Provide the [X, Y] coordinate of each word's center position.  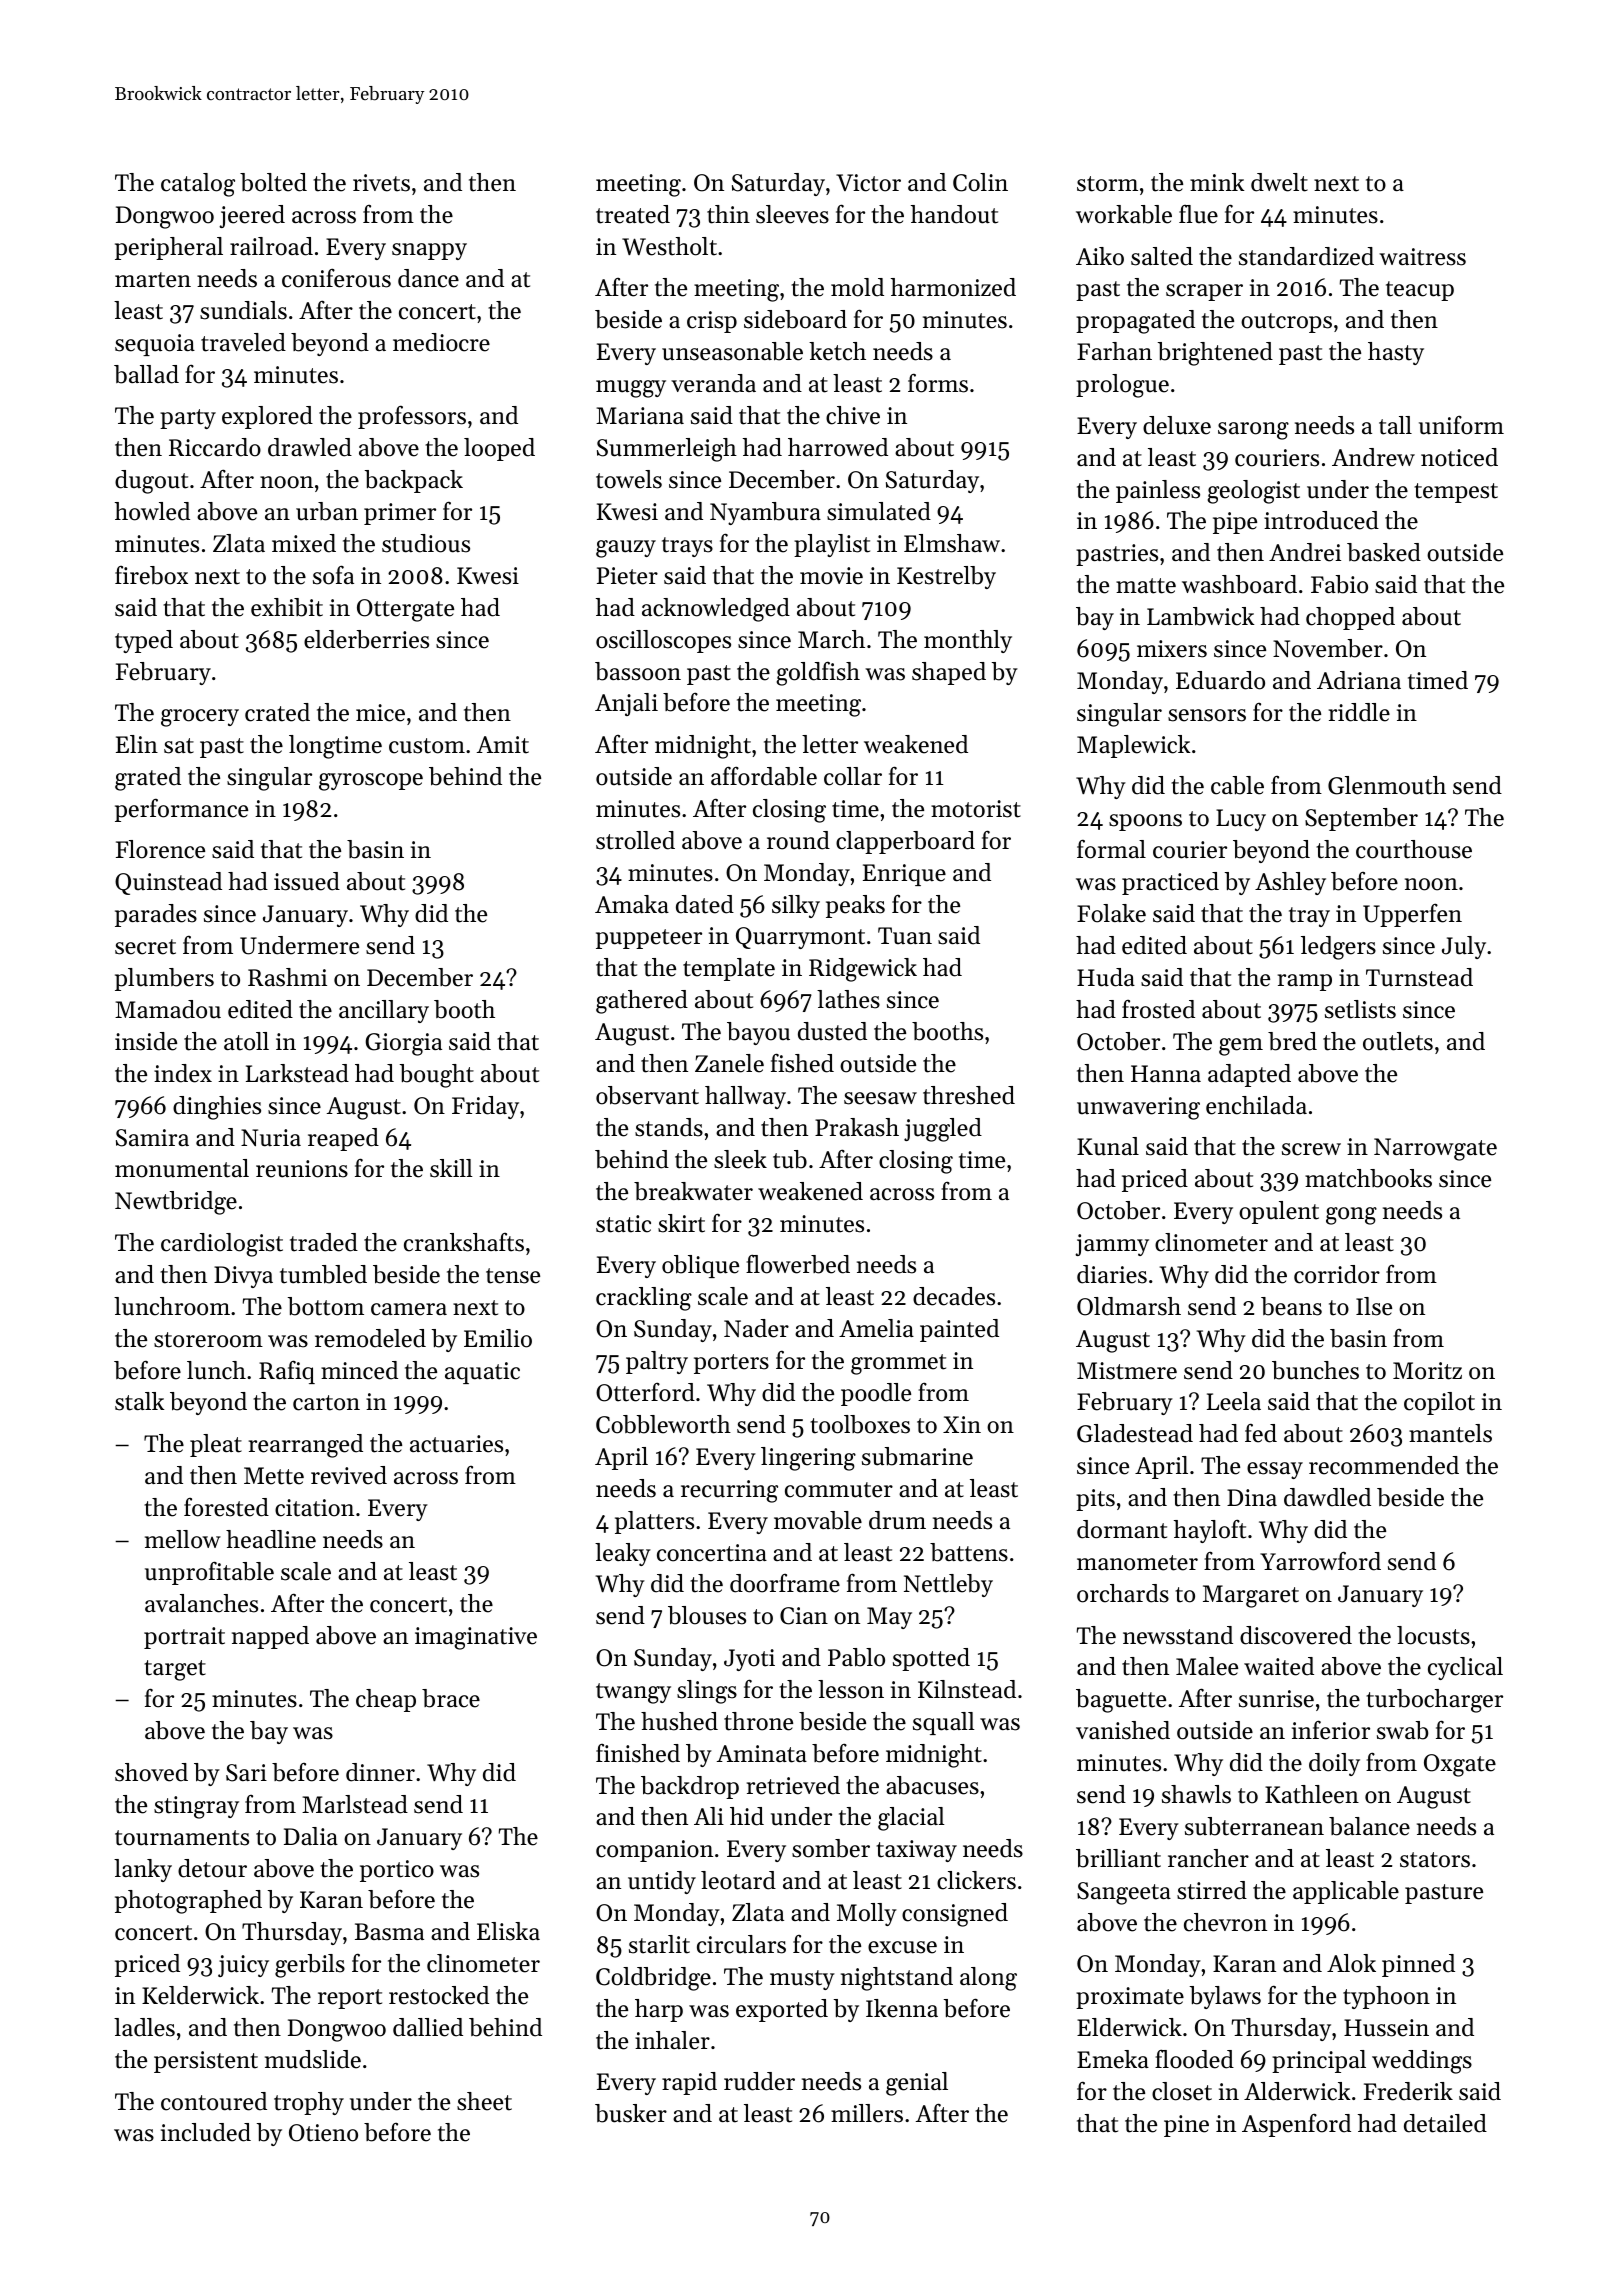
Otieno [323, 2133]
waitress [1422, 257]
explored [267, 417]
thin [728, 214]
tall [1395, 425]
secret [145, 947]
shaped [949, 673]
